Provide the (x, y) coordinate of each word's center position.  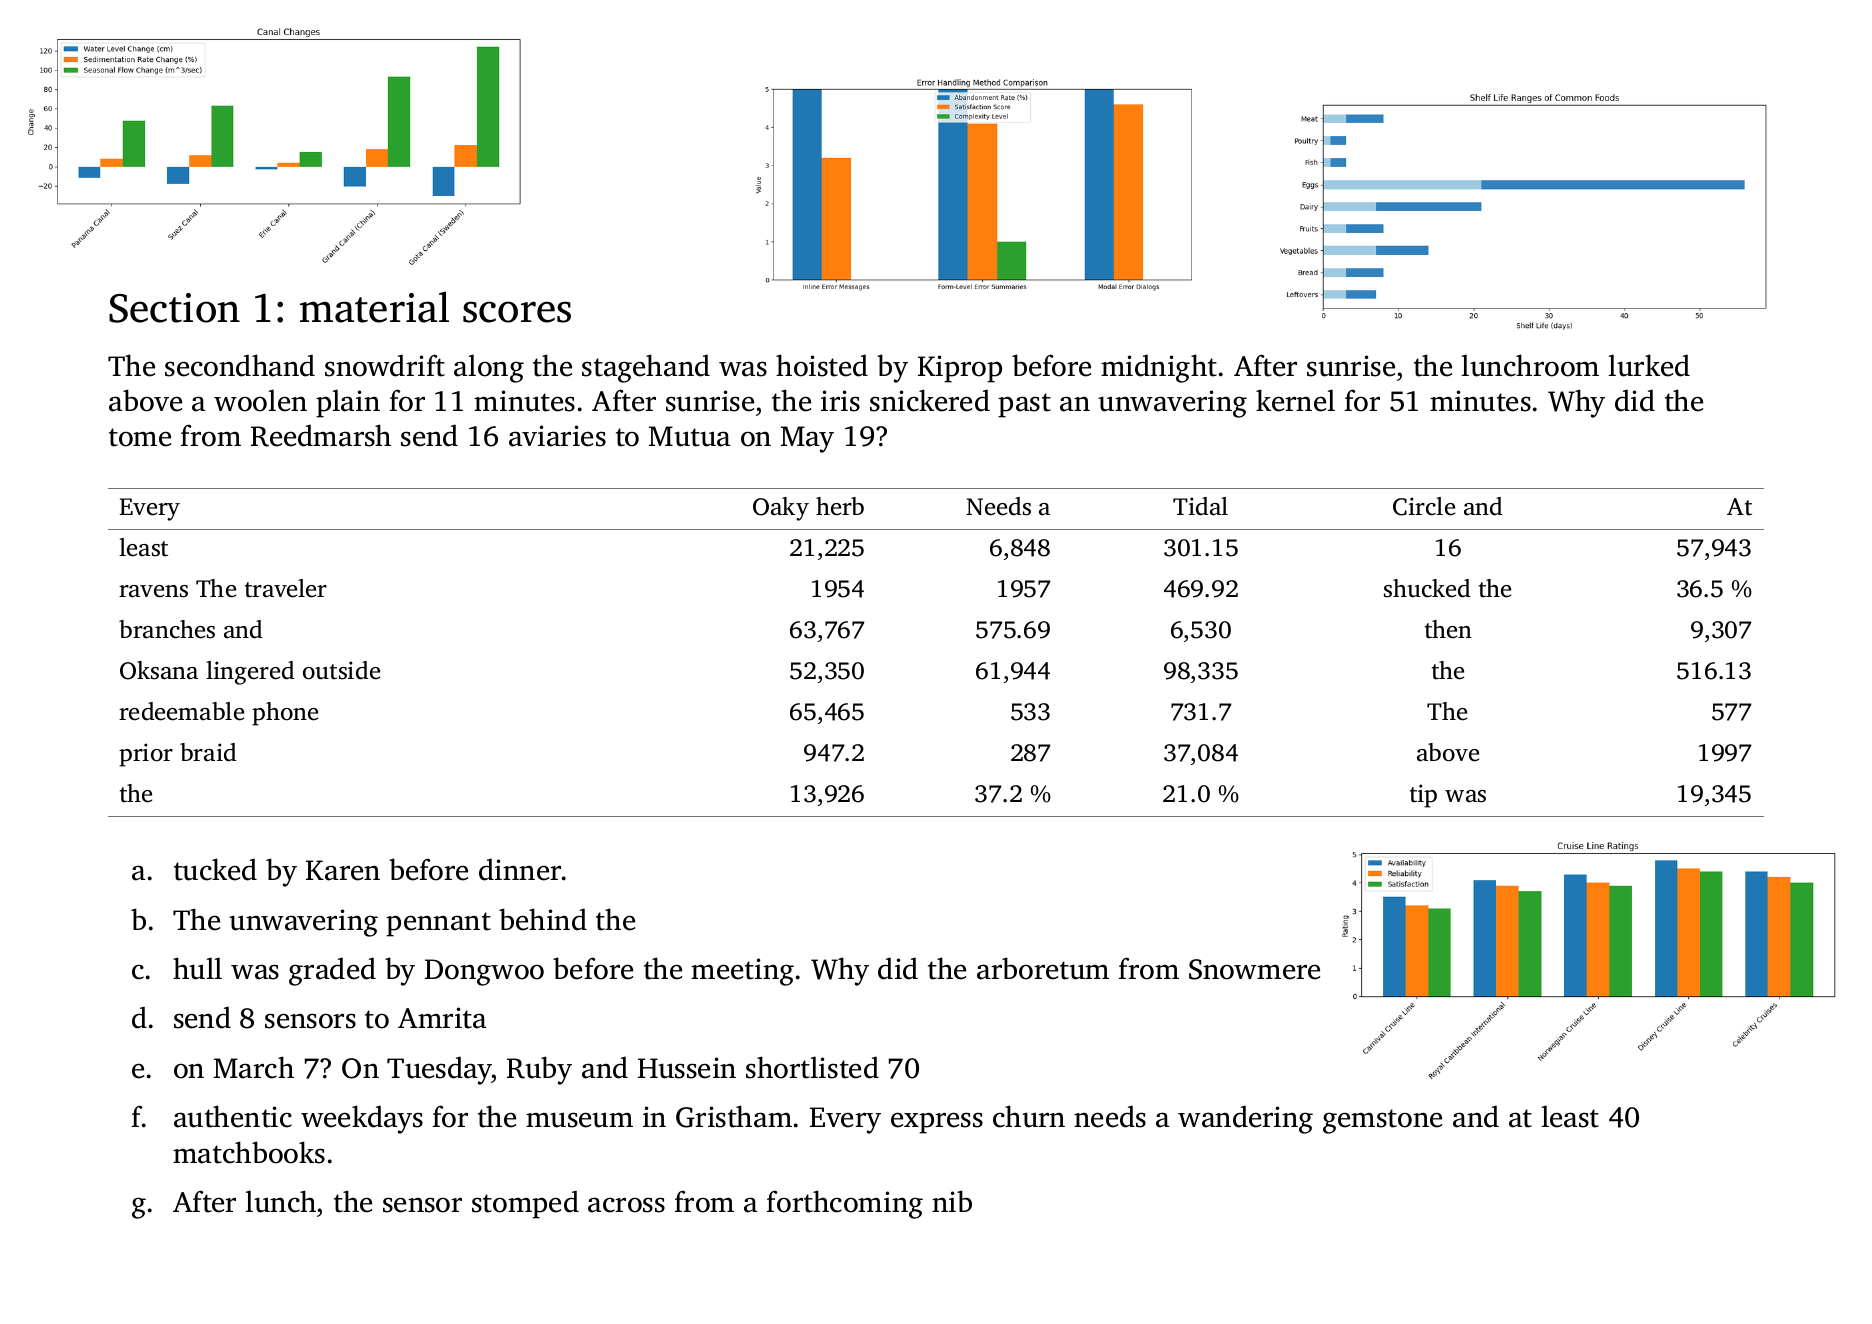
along (489, 368)
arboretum (1043, 968)
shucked (1427, 588)
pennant (438, 924)
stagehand (646, 368)
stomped (525, 1204)
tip (1423, 796)
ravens (153, 591)
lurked (1649, 365)
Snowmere (1254, 969)
